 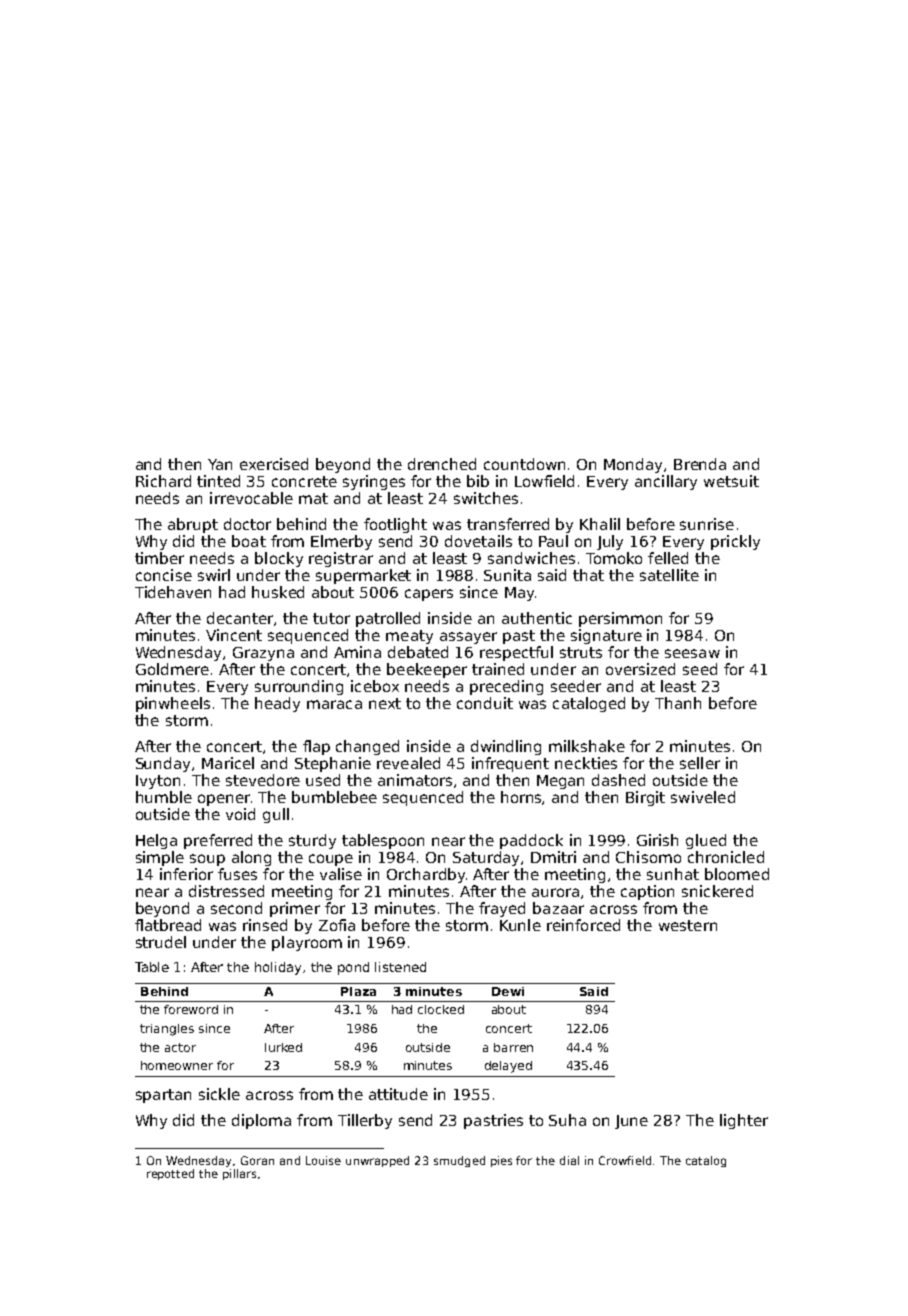 I want to click on pies, so click(x=501, y=1161).
